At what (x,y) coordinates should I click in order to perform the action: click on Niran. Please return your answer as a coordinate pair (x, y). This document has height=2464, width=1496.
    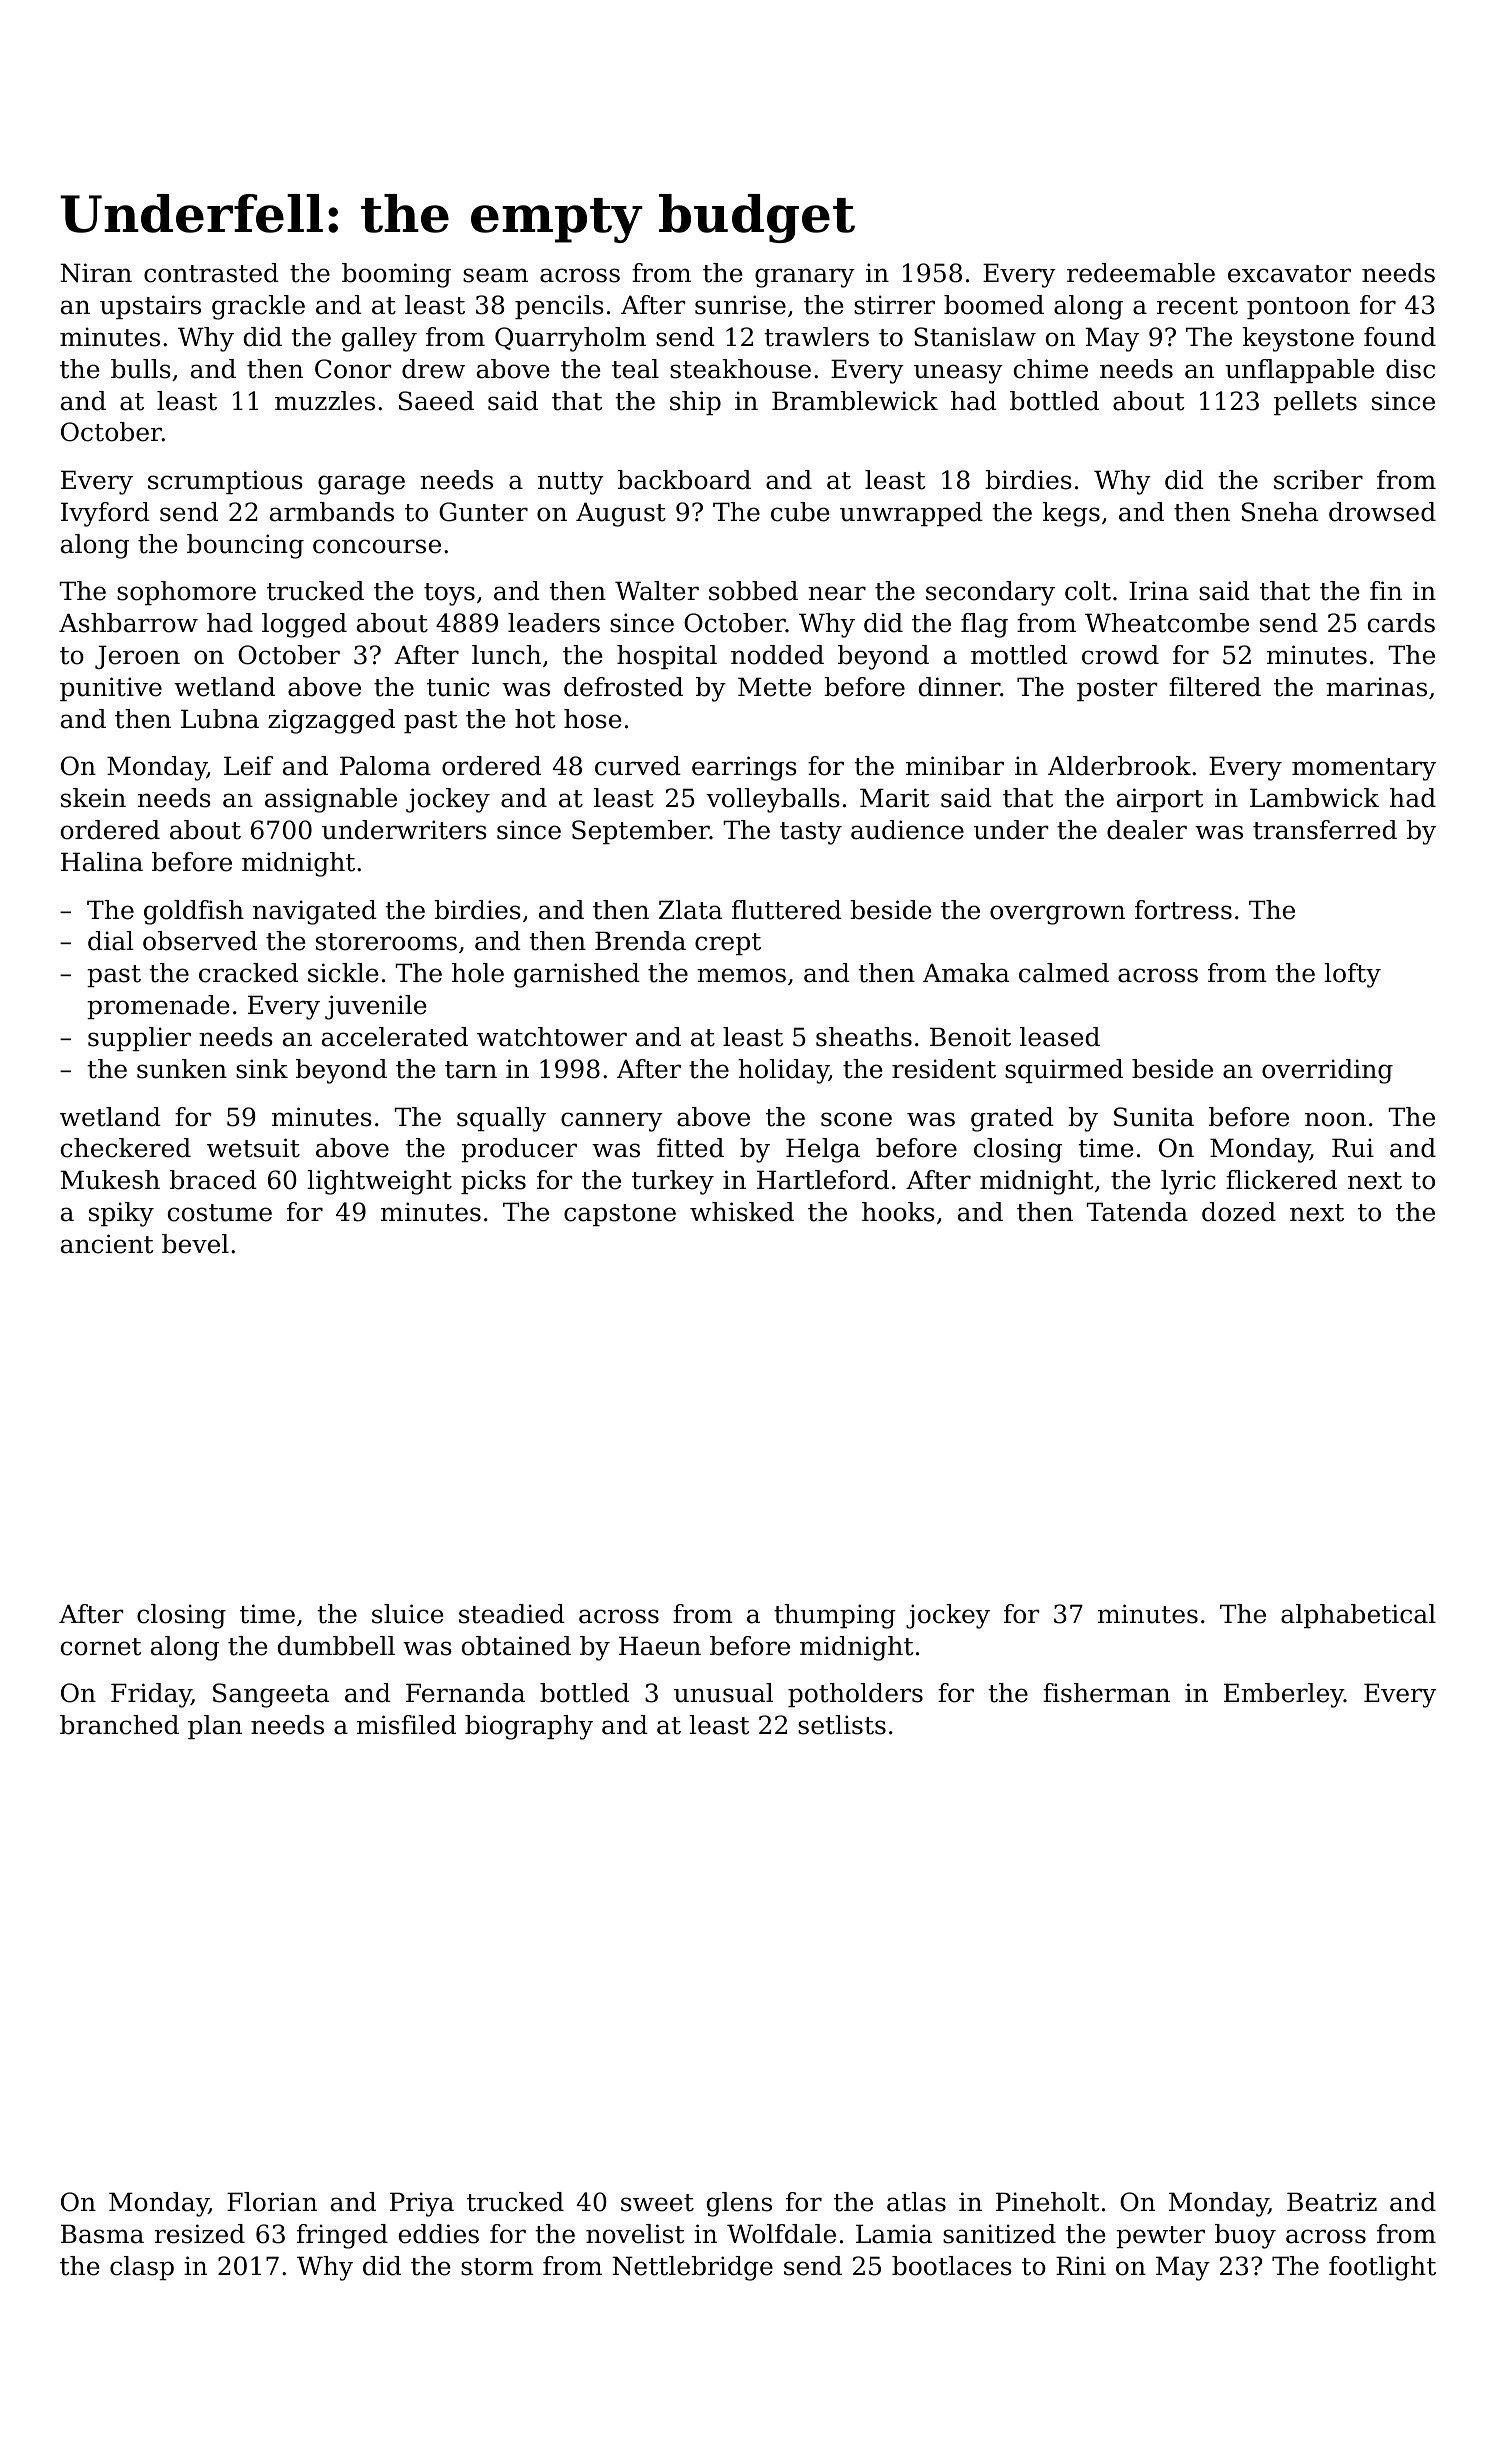
    Looking at the image, I should click on (96, 273).
